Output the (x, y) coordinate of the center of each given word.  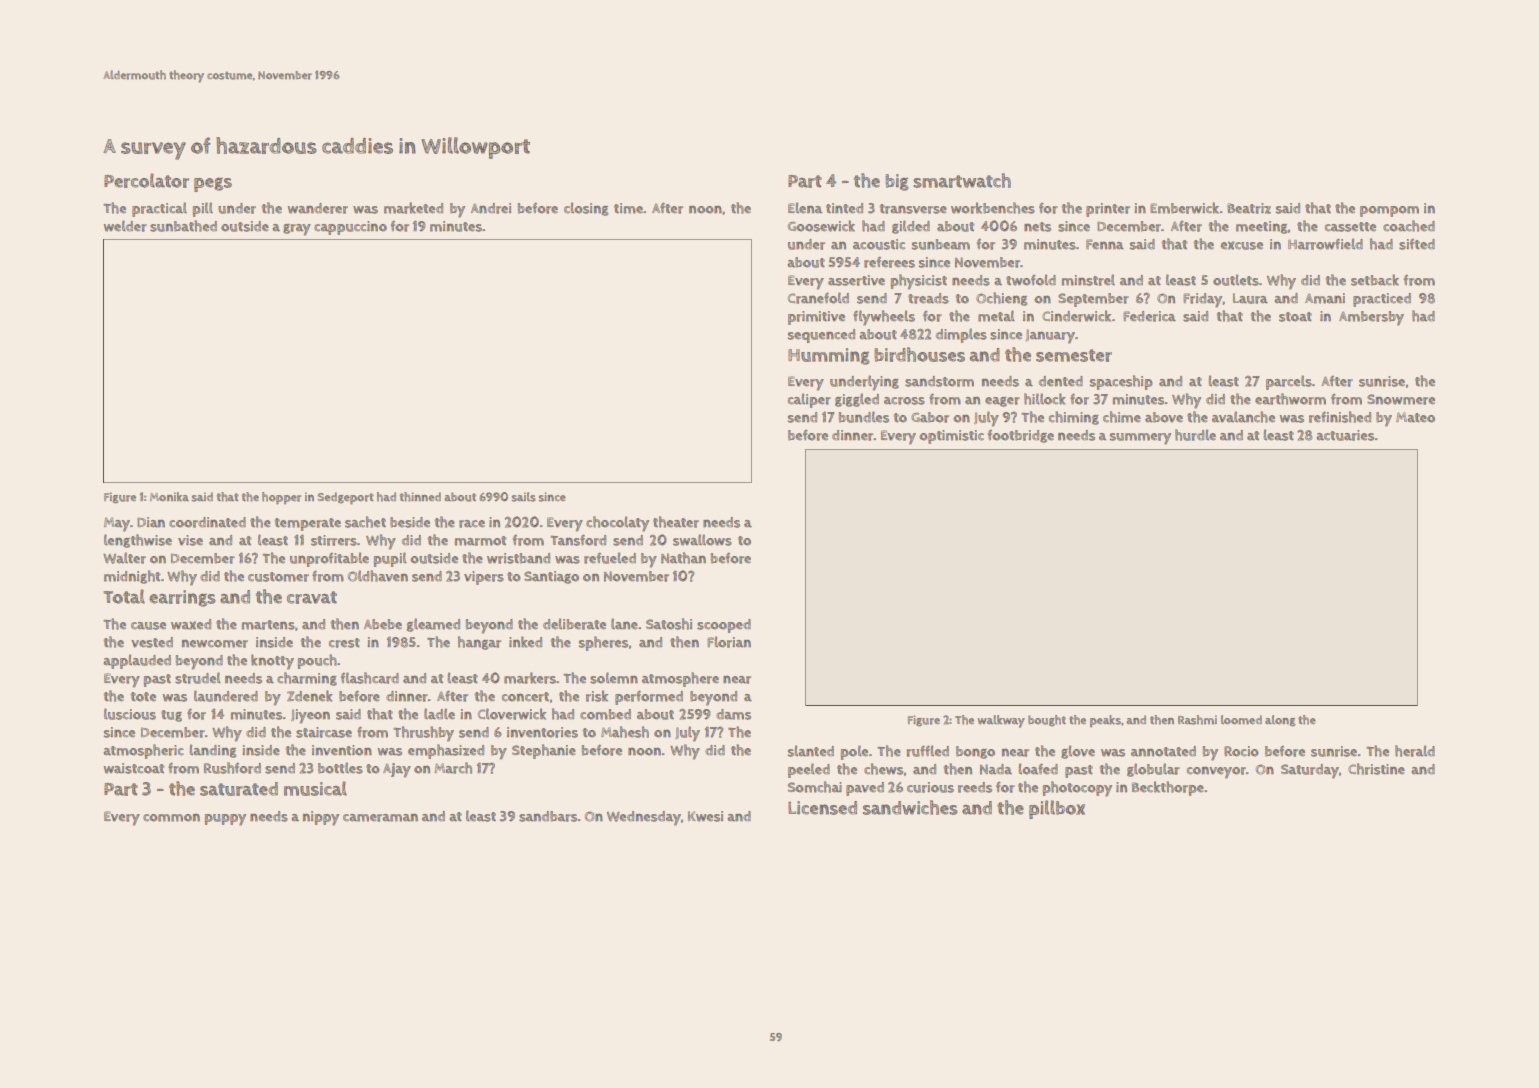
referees (889, 262)
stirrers (334, 540)
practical (159, 209)
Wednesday (644, 818)
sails (523, 497)
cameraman (380, 817)
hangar (479, 643)
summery (1140, 439)
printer (1108, 210)
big (897, 182)
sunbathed (183, 226)
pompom (1389, 211)
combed (605, 714)
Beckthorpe (1168, 788)
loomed (1241, 720)
